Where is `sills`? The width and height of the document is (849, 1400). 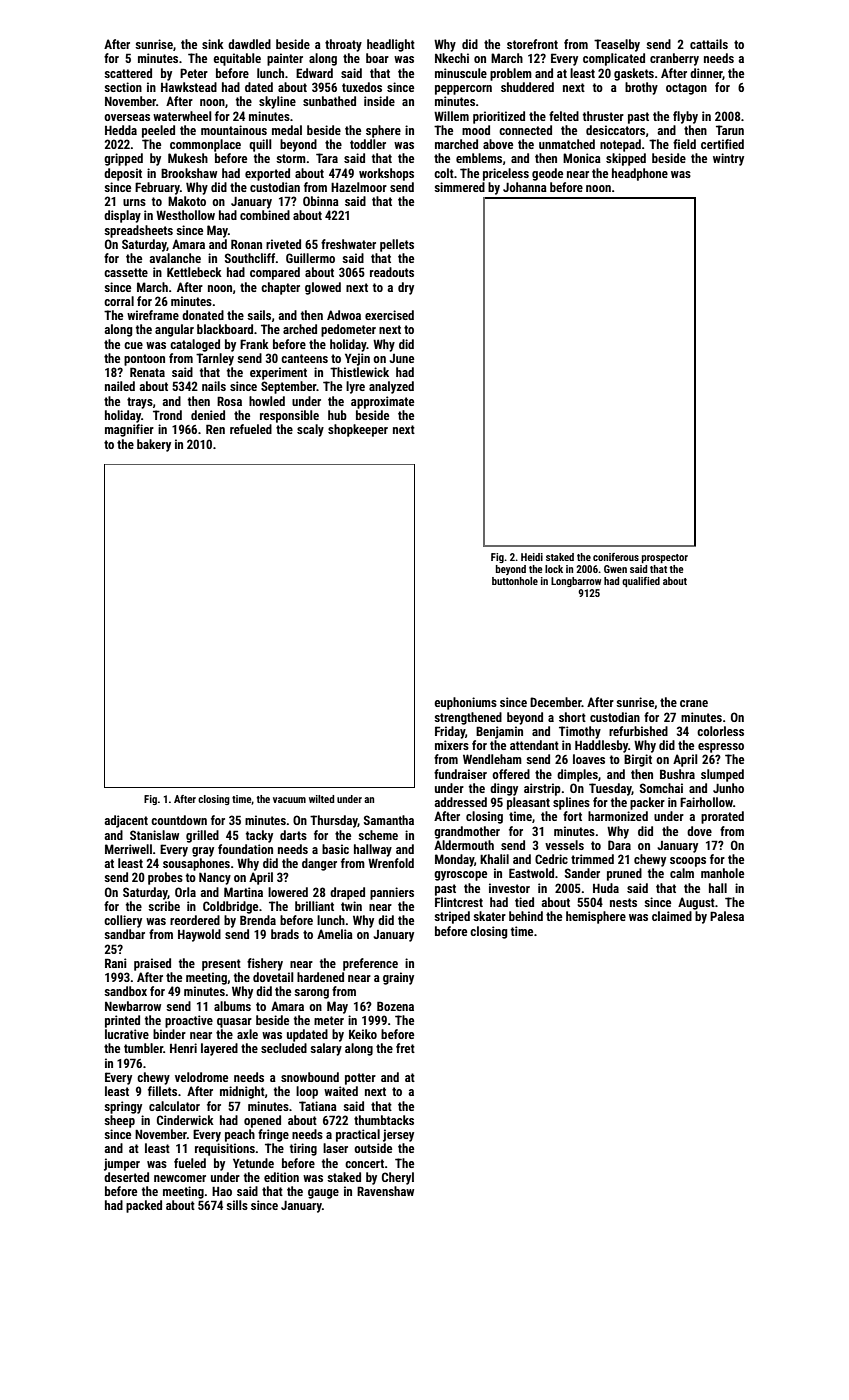
sills is located at coordinates (237, 1205).
